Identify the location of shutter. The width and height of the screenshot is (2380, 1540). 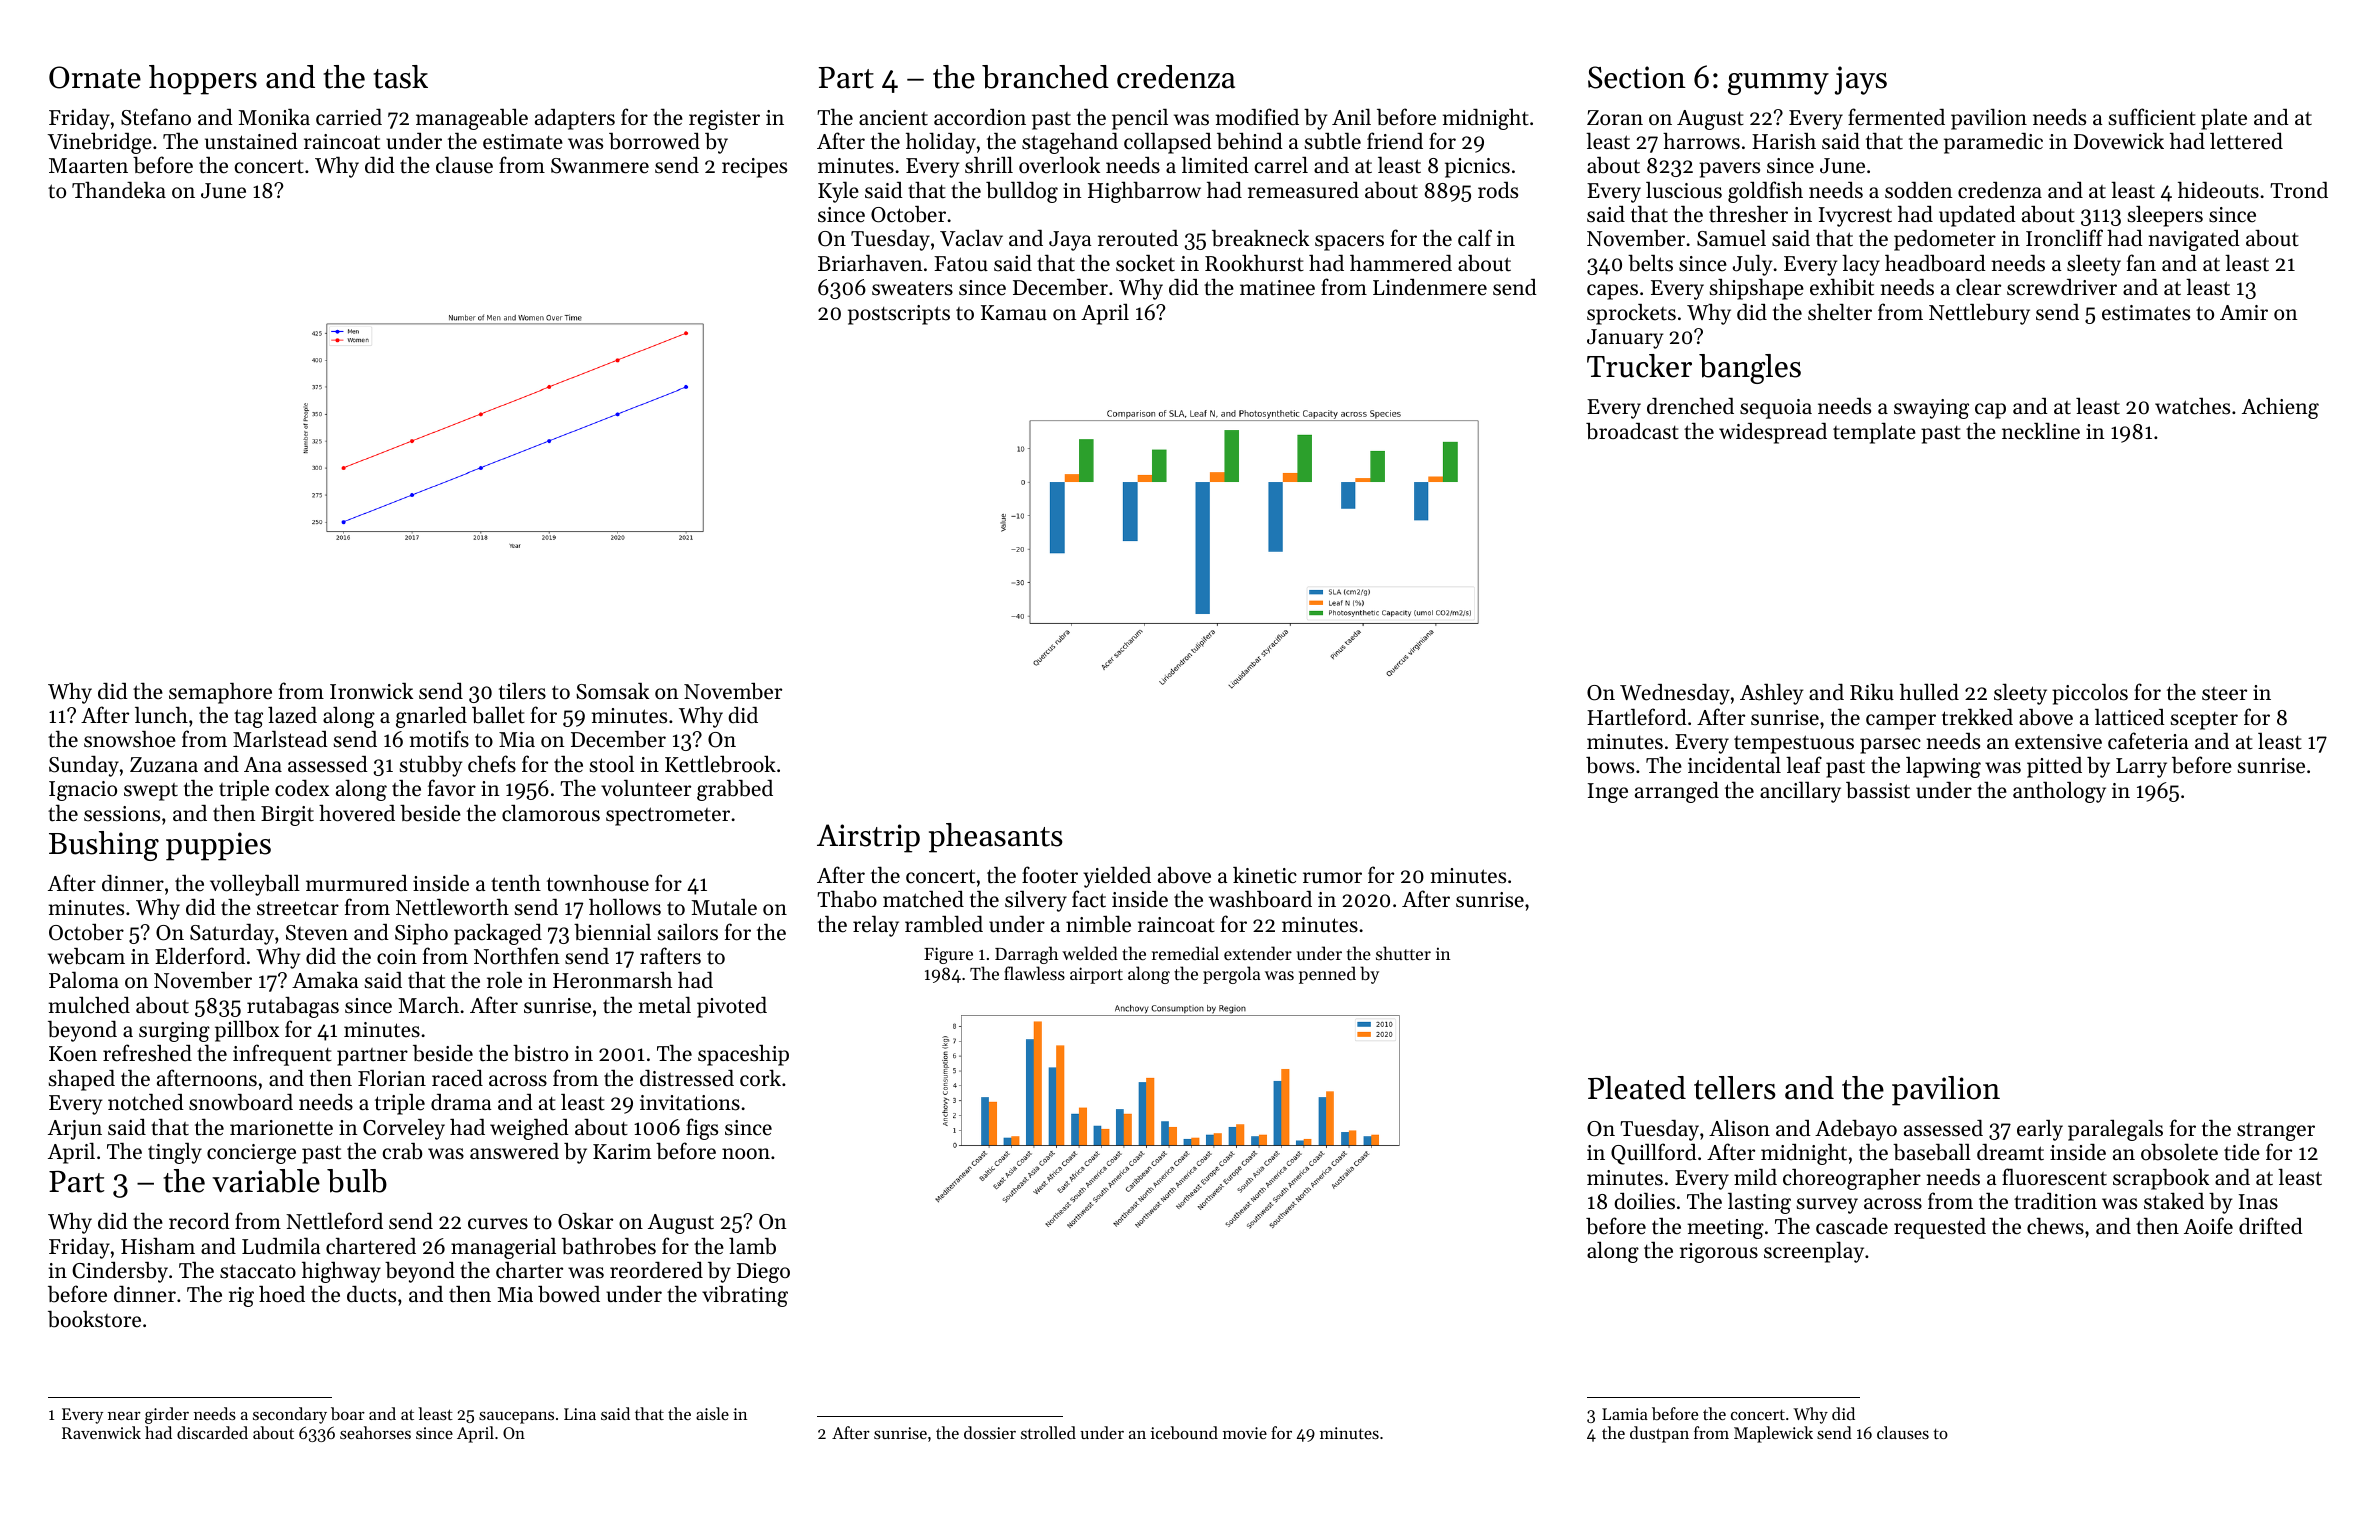
(1403, 953).
